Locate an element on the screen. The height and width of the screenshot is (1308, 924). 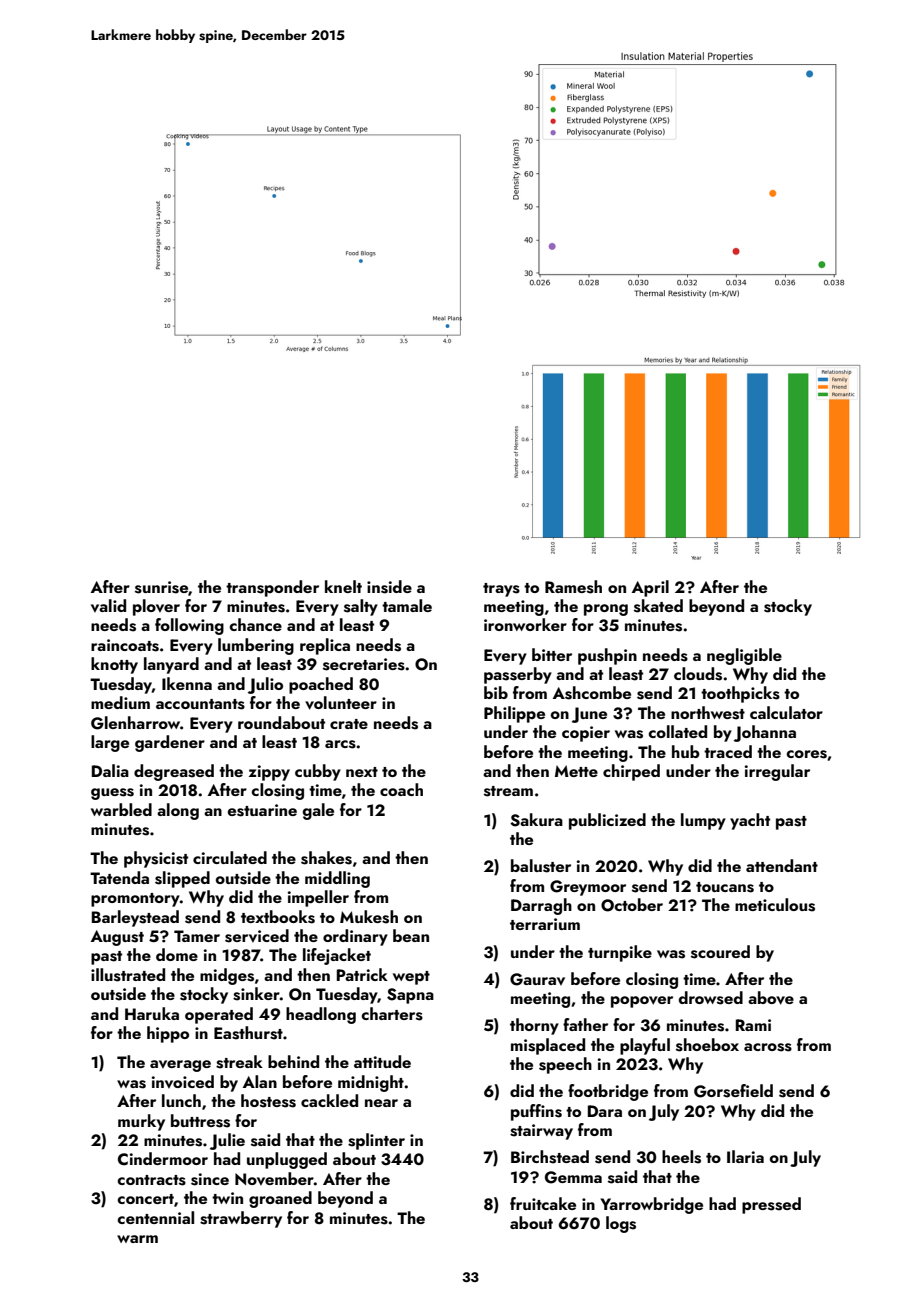
concert is located at coordinates (145, 1199).
